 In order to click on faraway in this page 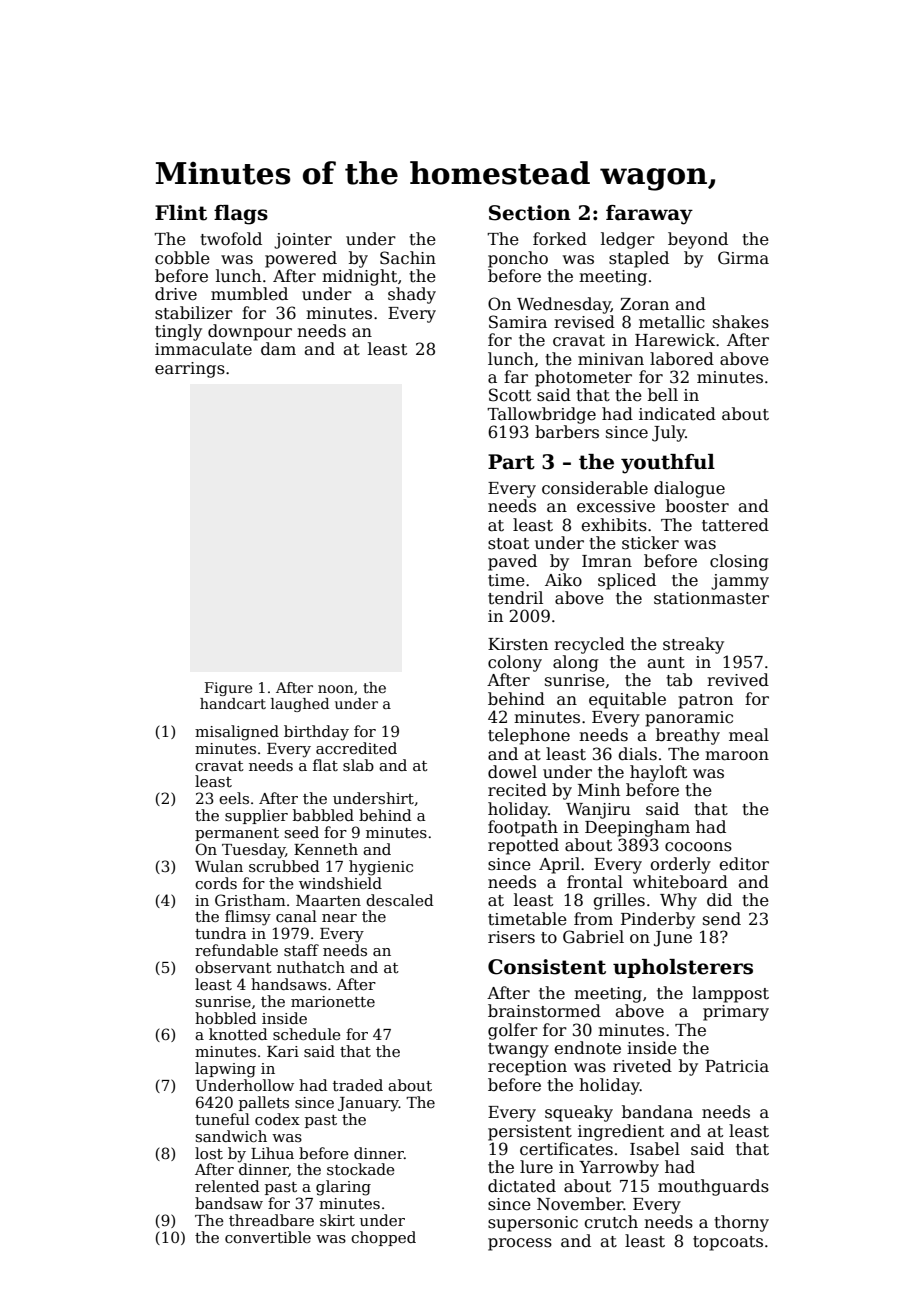, I will do `click(649, 215)`.
